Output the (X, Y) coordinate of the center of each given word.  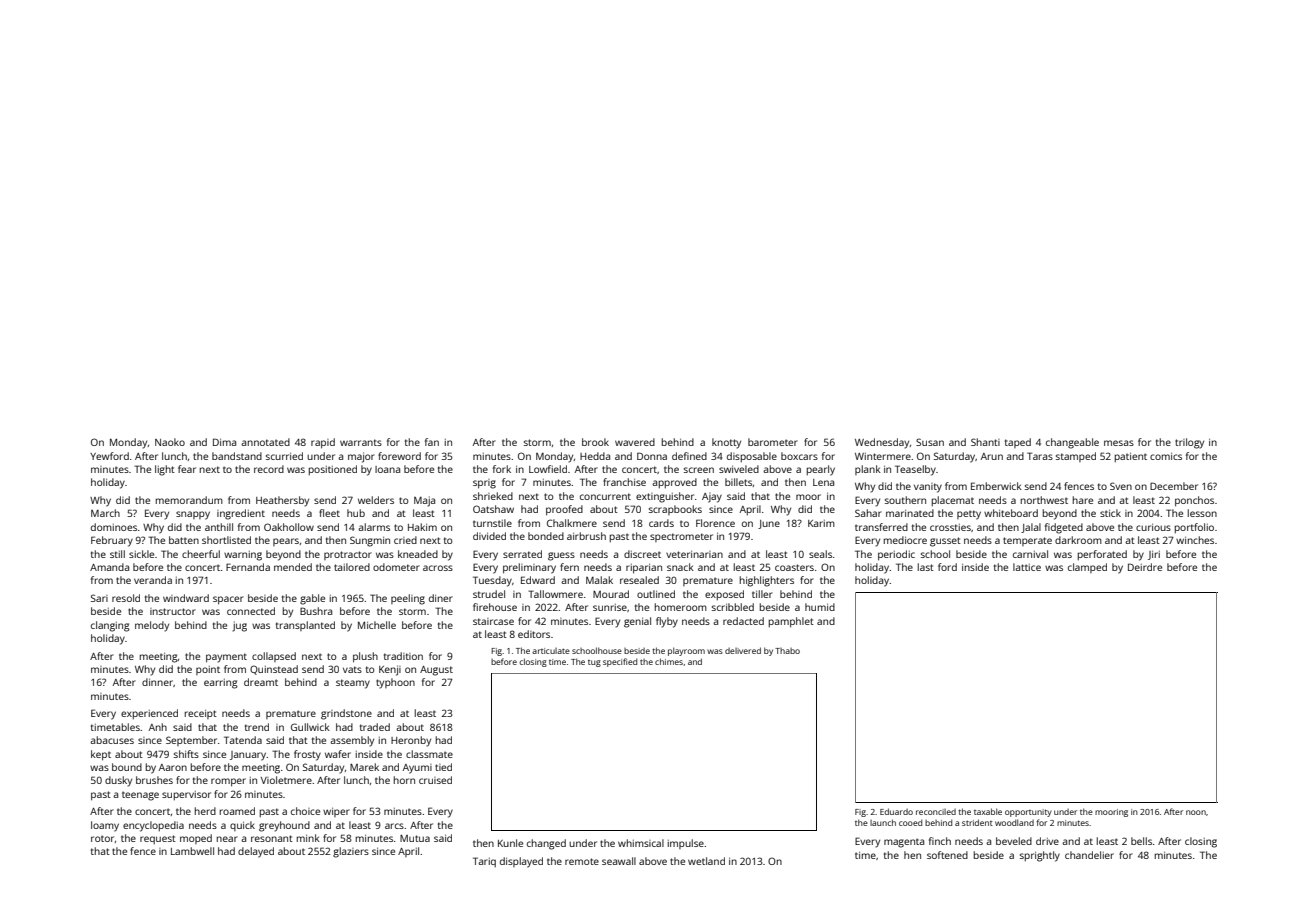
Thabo (787, 651)
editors (534, 634)
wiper (336, 812)
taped (1018, 443)
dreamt (261, 682)
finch (940, 841)
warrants (361, 442)
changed (546, 844)
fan (432, 442)
